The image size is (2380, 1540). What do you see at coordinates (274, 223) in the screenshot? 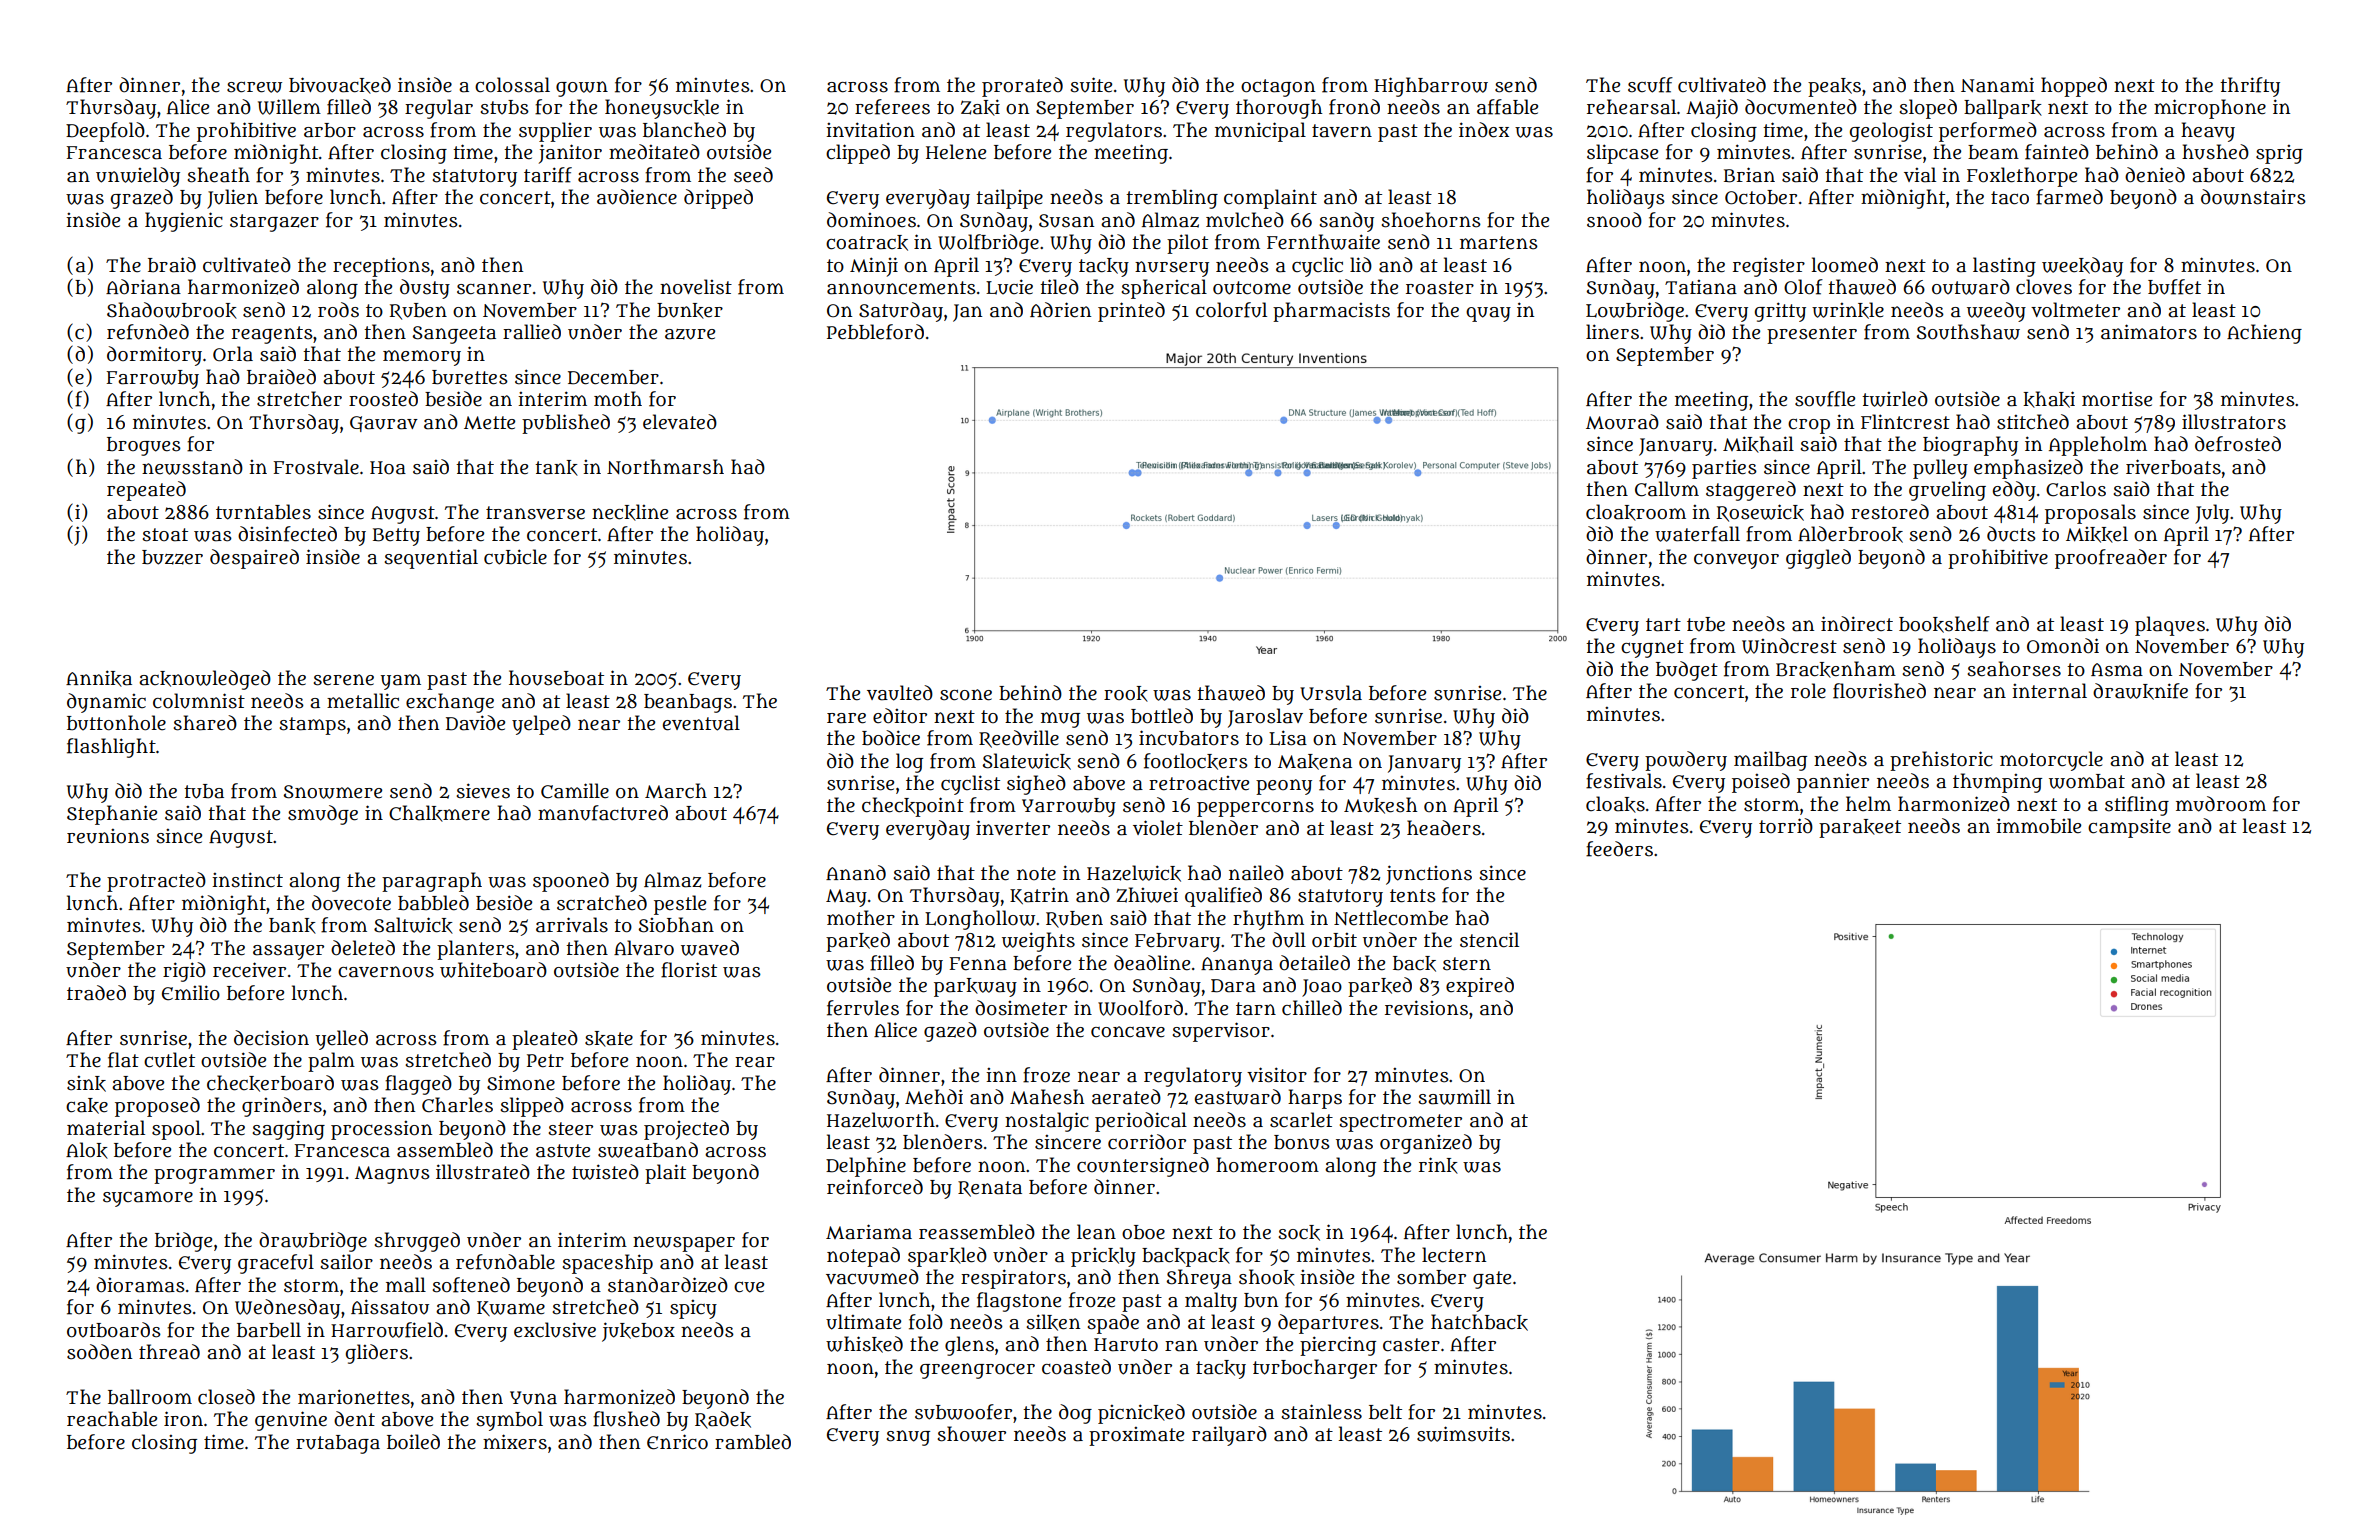
I see `stargazer` at bounding box center [274, 223].
